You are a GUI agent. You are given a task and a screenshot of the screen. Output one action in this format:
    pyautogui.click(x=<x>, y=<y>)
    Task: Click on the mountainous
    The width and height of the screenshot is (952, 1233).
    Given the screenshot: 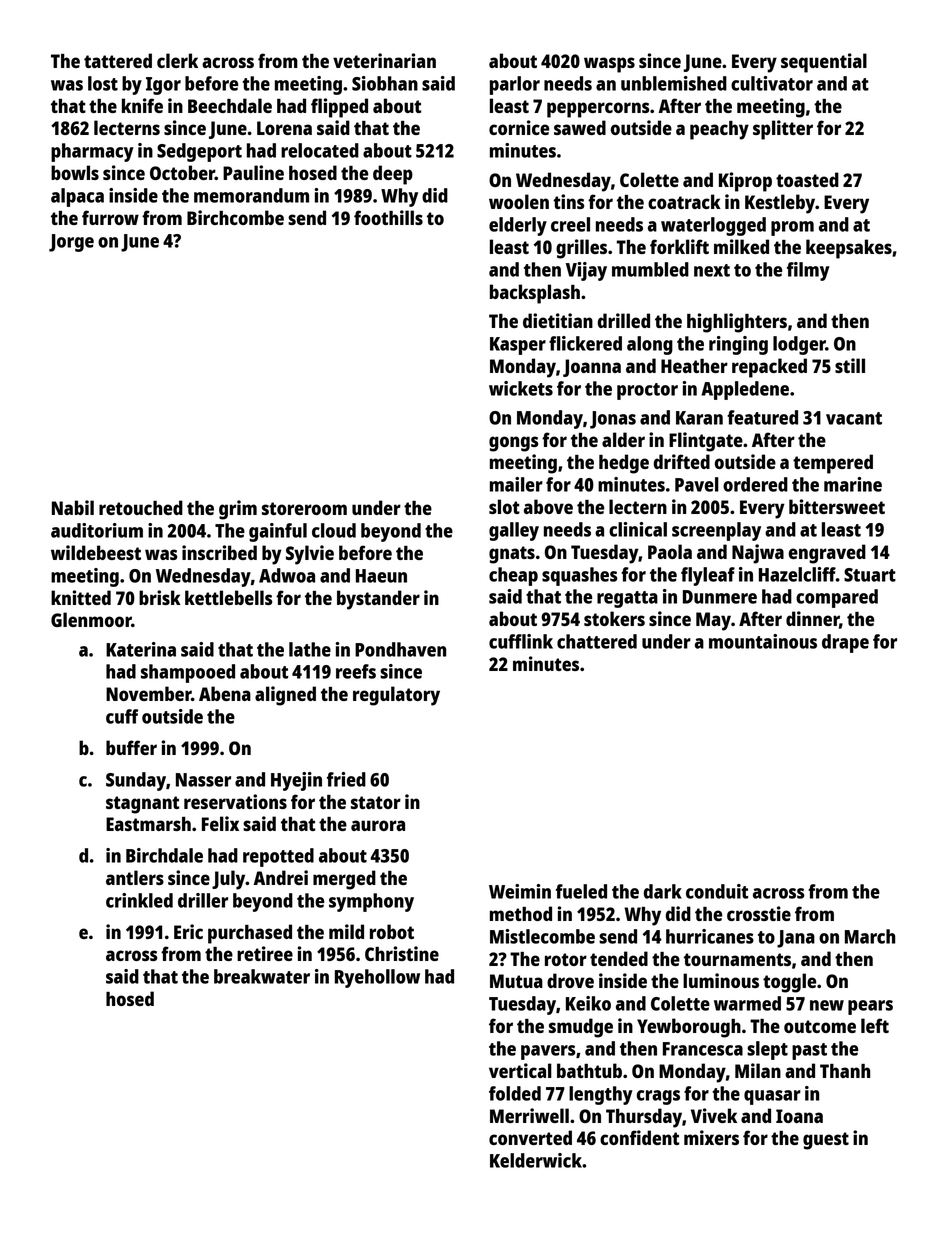 What is the action you would take?
    pyautogui.click(x=763, y=641)
